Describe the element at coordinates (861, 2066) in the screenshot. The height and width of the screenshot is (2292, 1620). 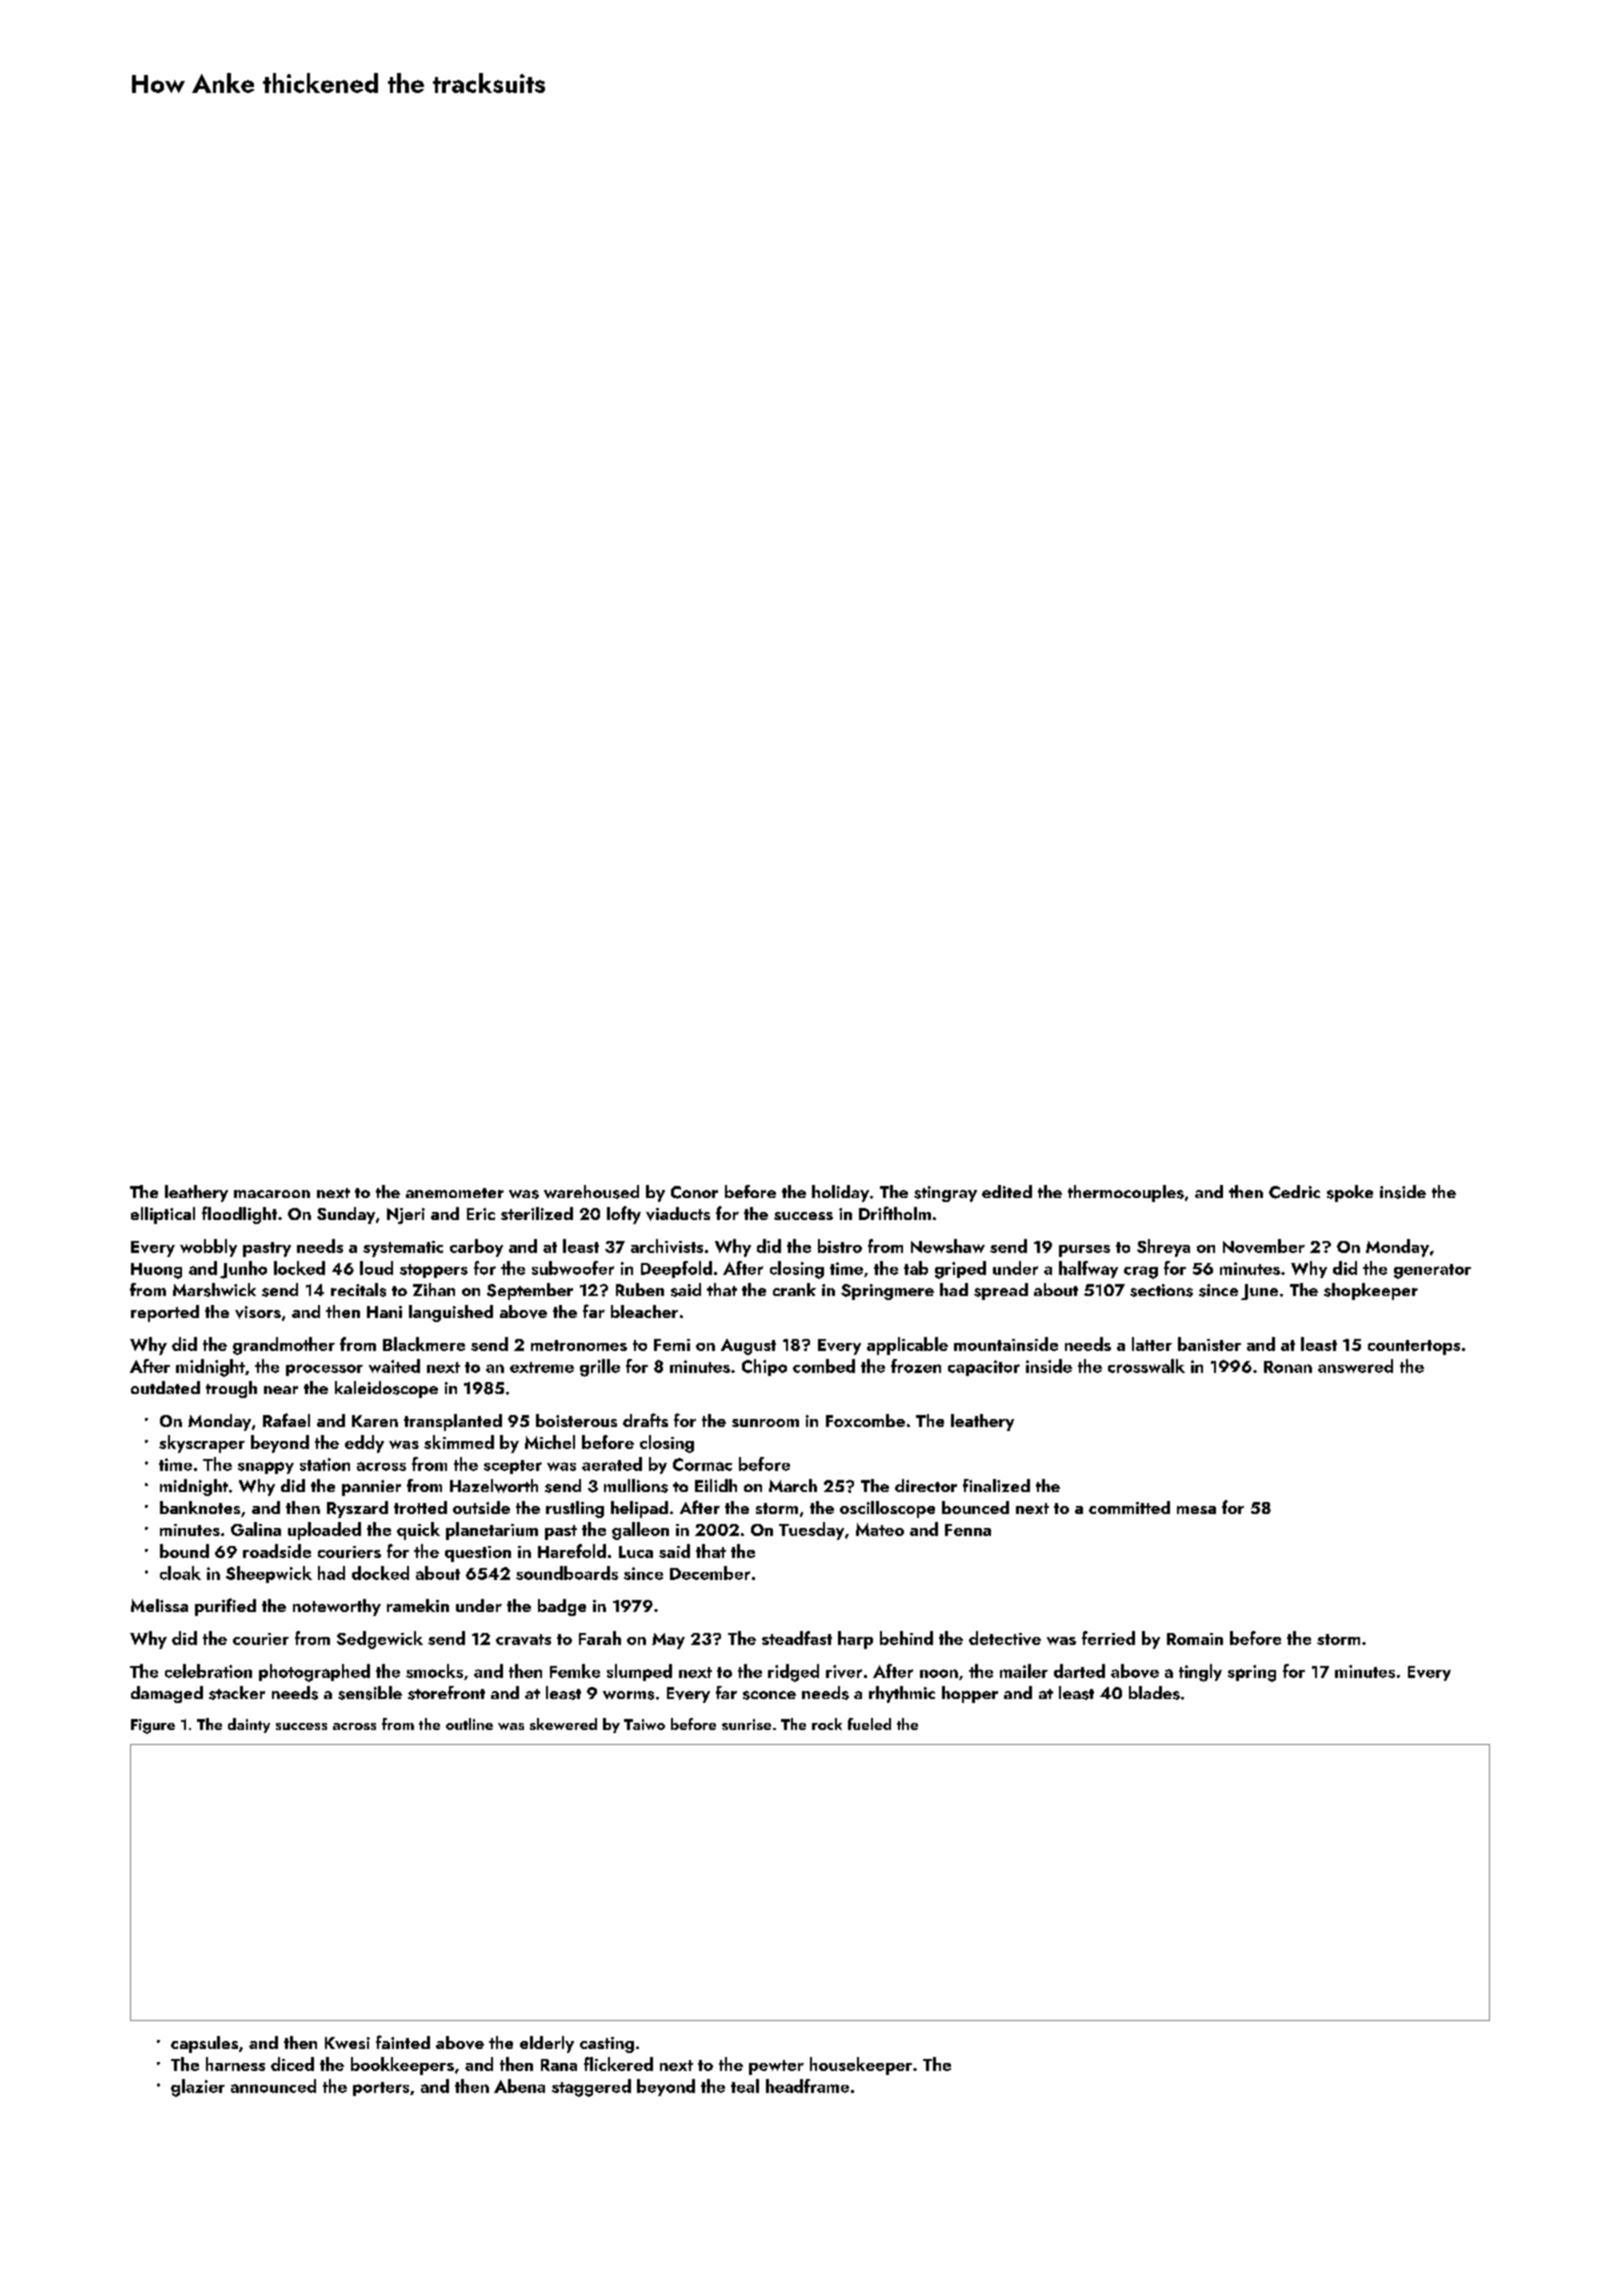
I see `housekeeper` at that location.
